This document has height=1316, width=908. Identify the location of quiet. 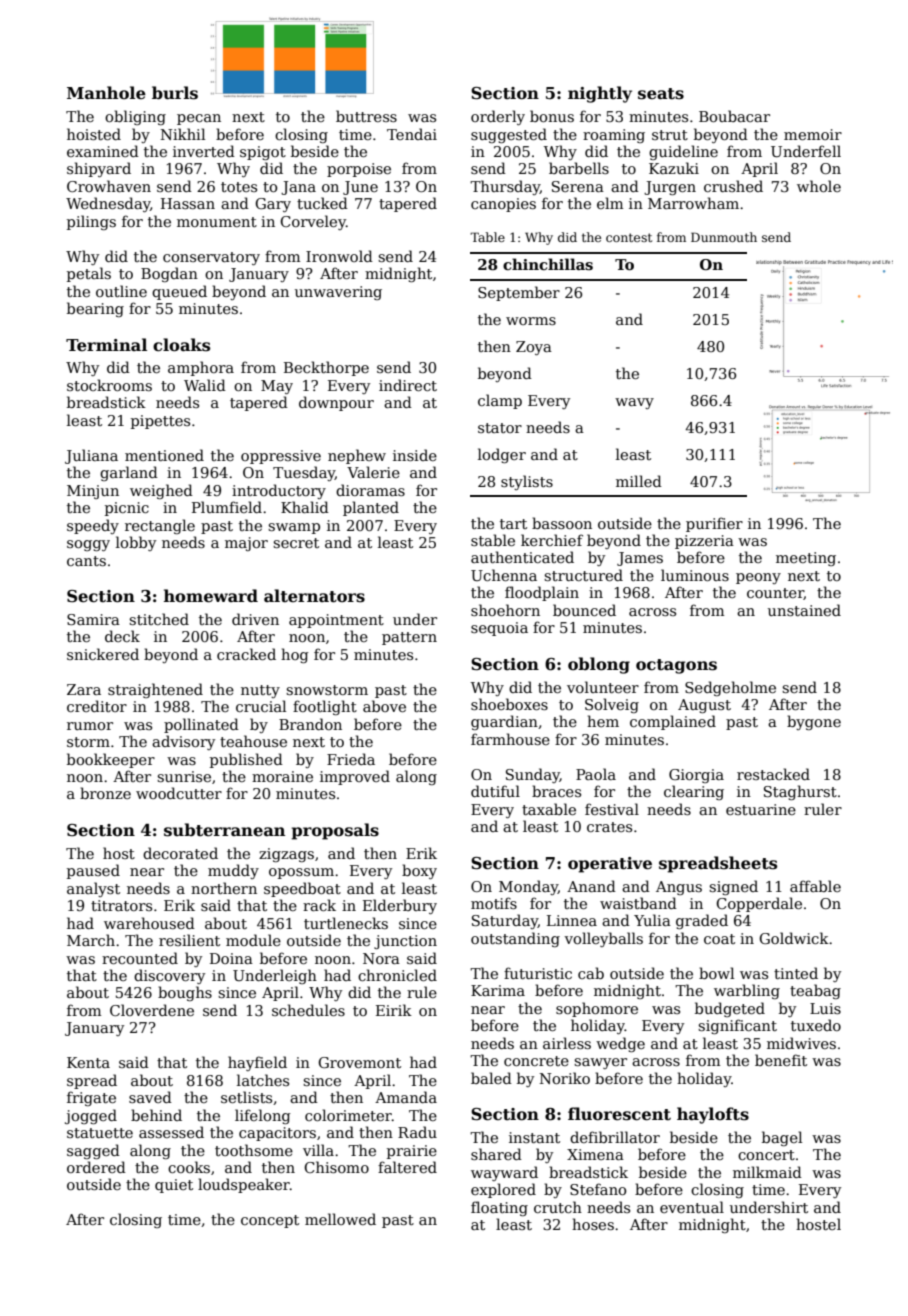
(174, 1186).
